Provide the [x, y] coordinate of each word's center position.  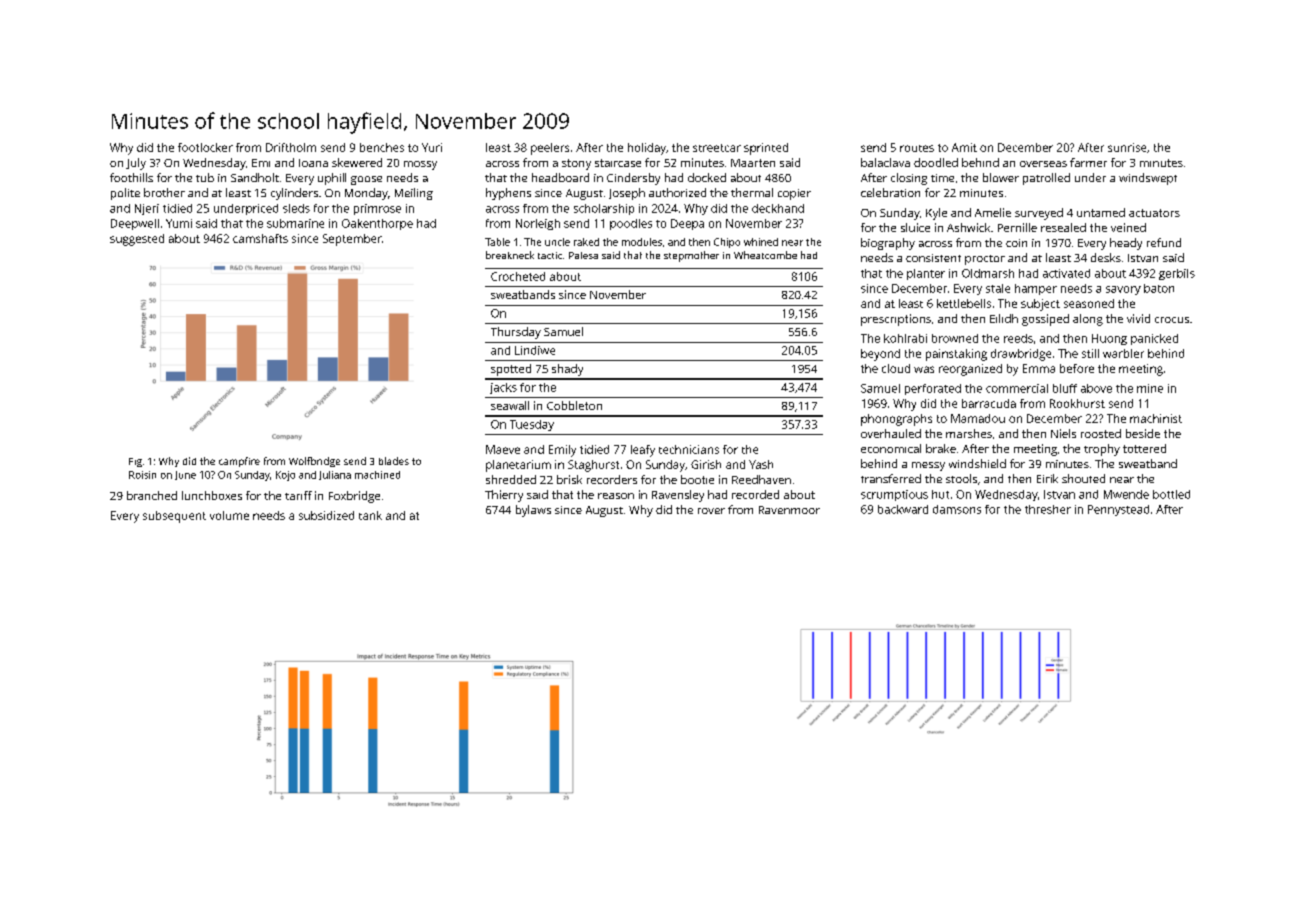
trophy [1102, 450]
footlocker [205, 147]
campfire [239, 462]
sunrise [1127, 147]
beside [1143, 433]
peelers [550, 149]
